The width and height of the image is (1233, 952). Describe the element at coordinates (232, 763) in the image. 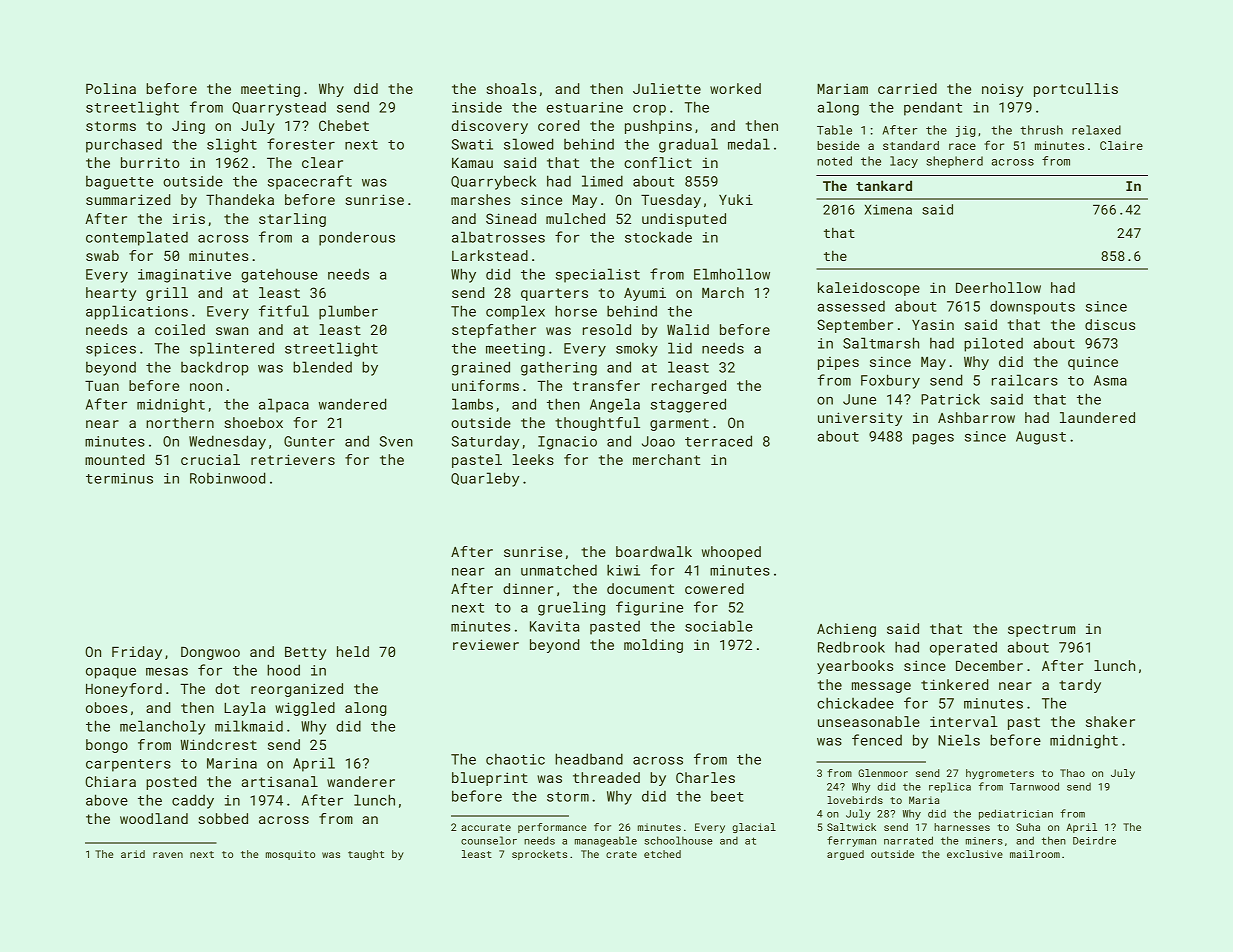

I see `Marina` at that location.
